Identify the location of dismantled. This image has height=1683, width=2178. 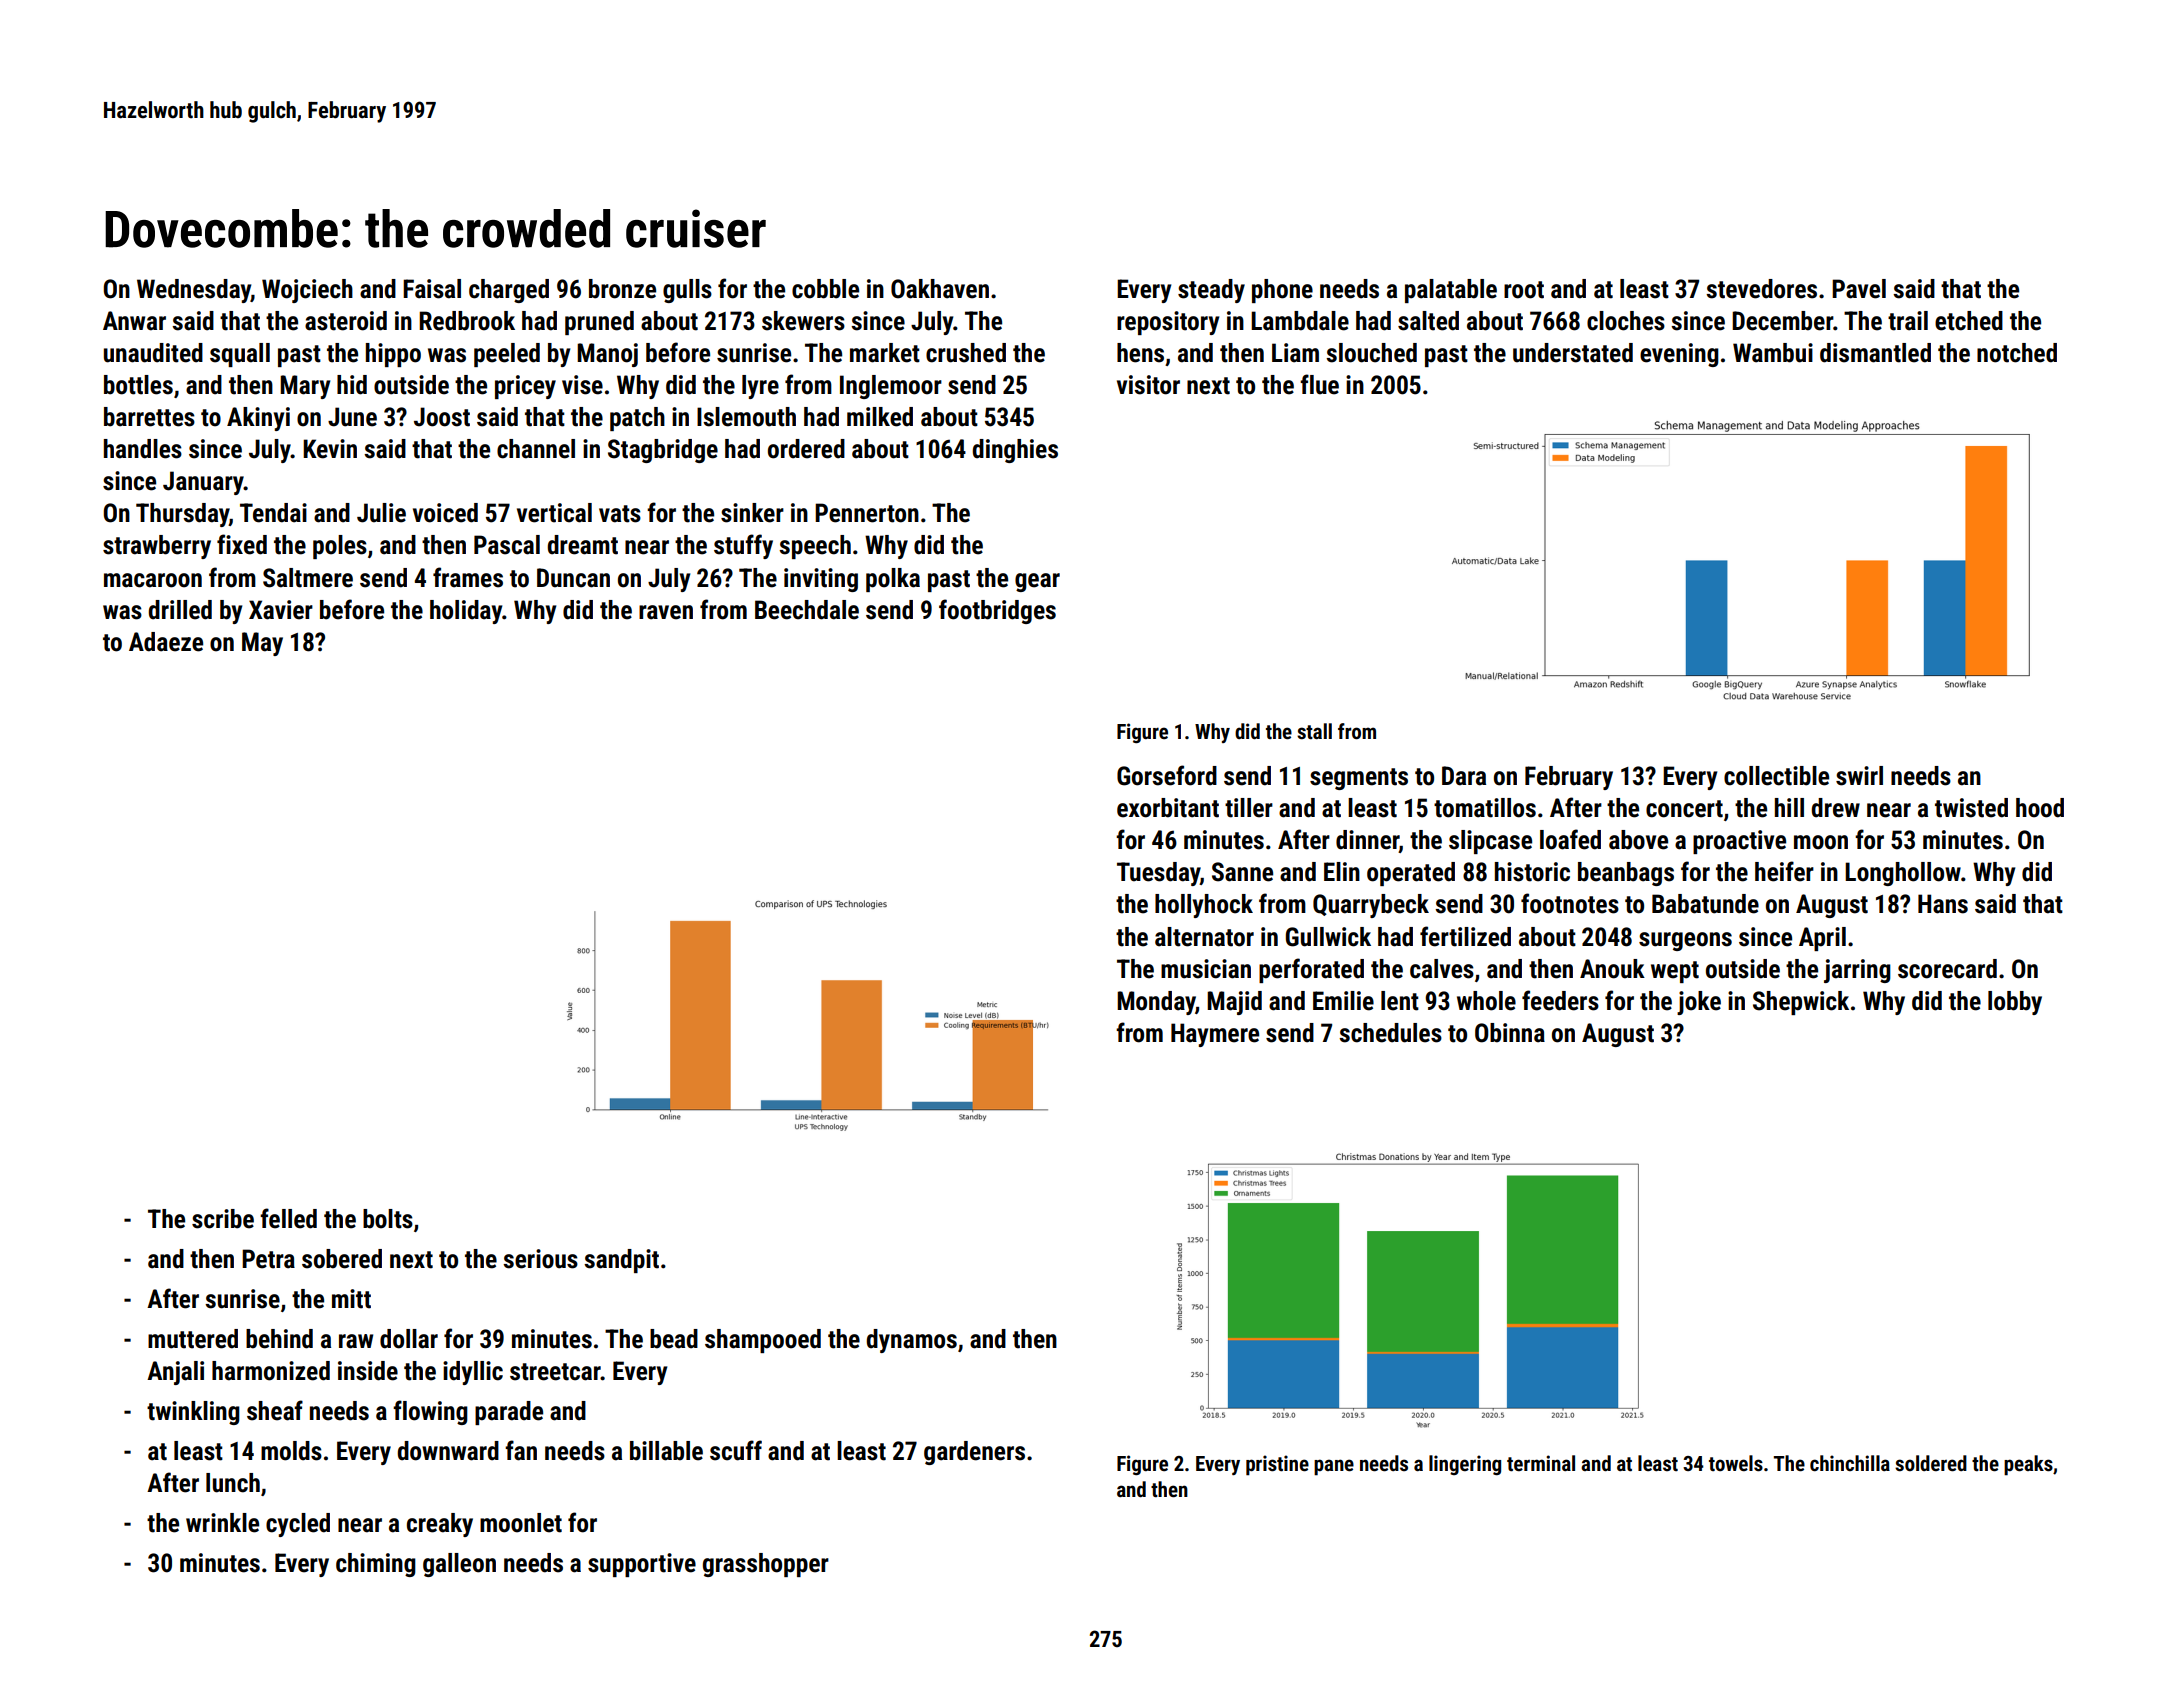
(1875, 353).
